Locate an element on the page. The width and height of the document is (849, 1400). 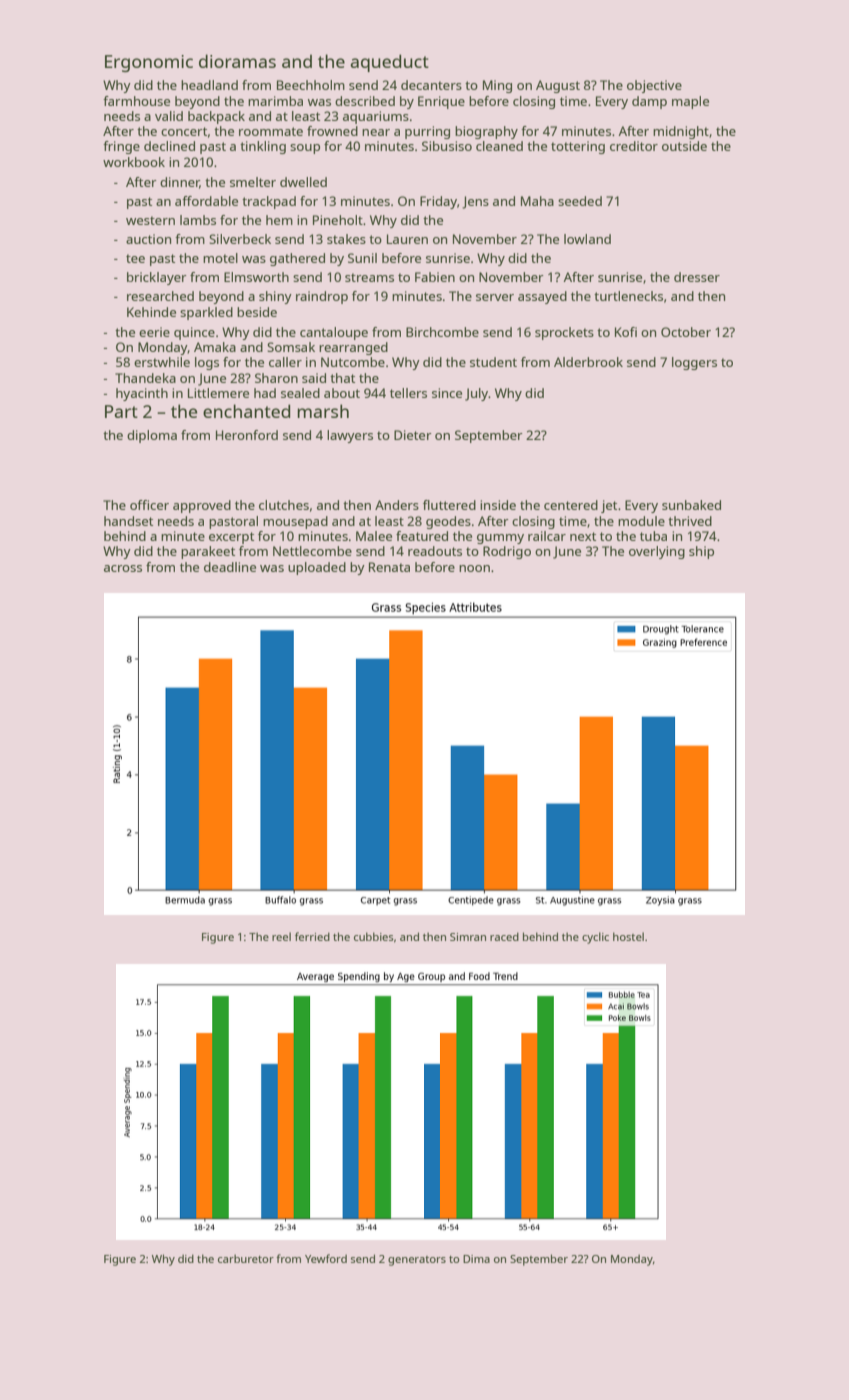
Dieter is located at coordinates (413, 435).
